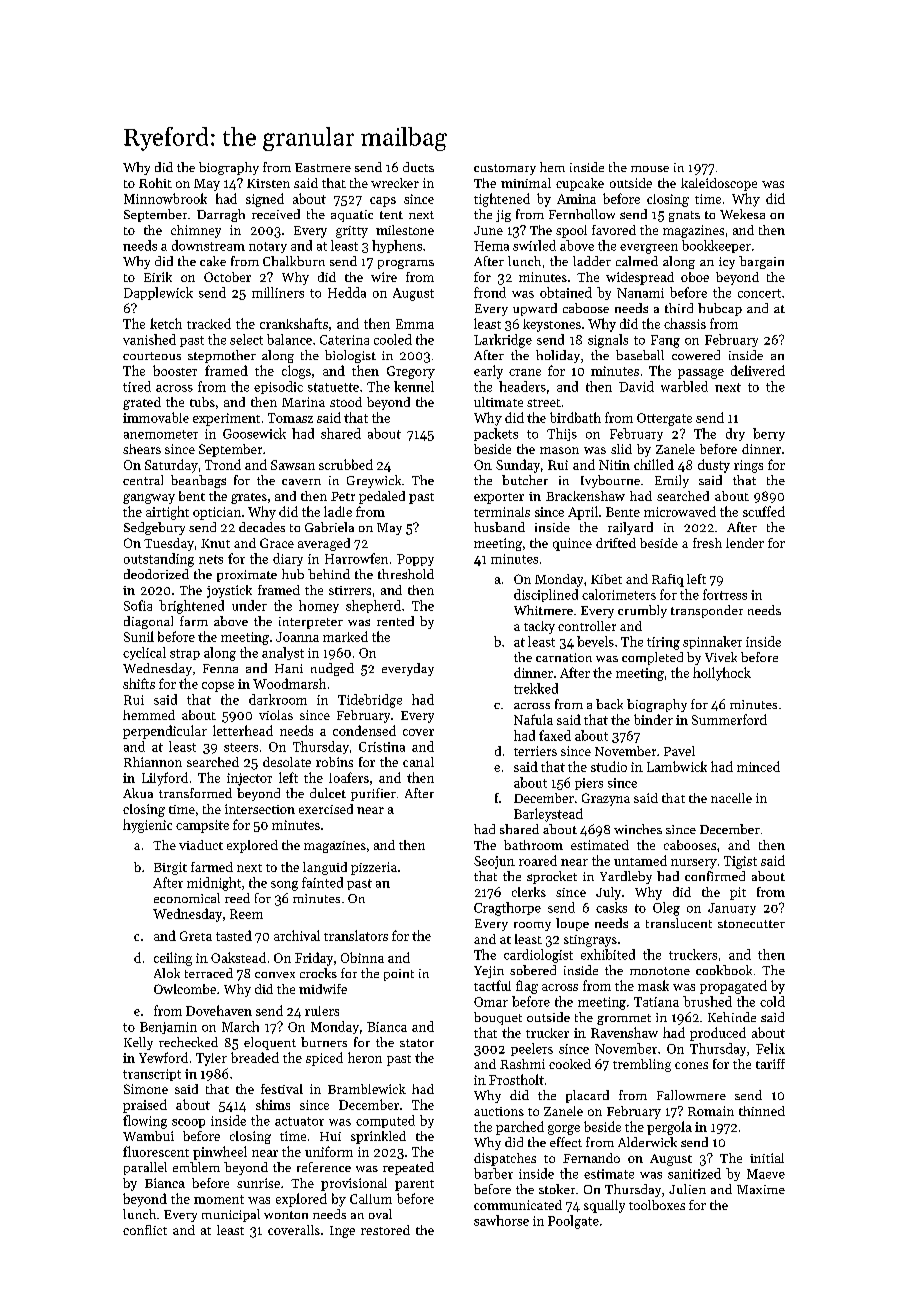 The image size is (908, 1316). What do you see at coordinates (742, 214) in the screenshot?
I see `Wekesa` at bounding box center [742, 214].
